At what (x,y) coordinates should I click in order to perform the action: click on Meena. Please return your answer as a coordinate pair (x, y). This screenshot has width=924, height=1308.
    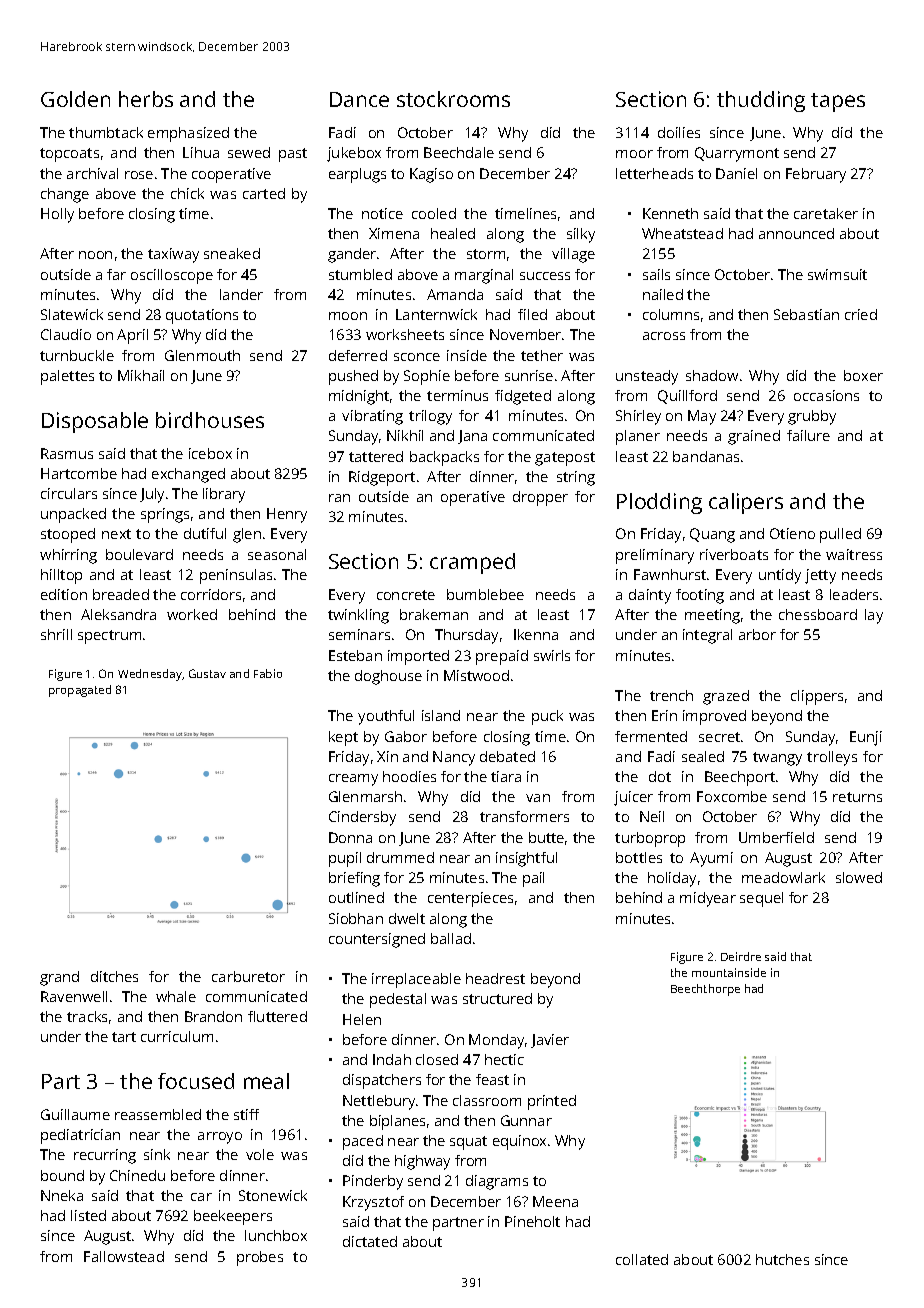
    Looking at the image, I should click on (555, 1201).
